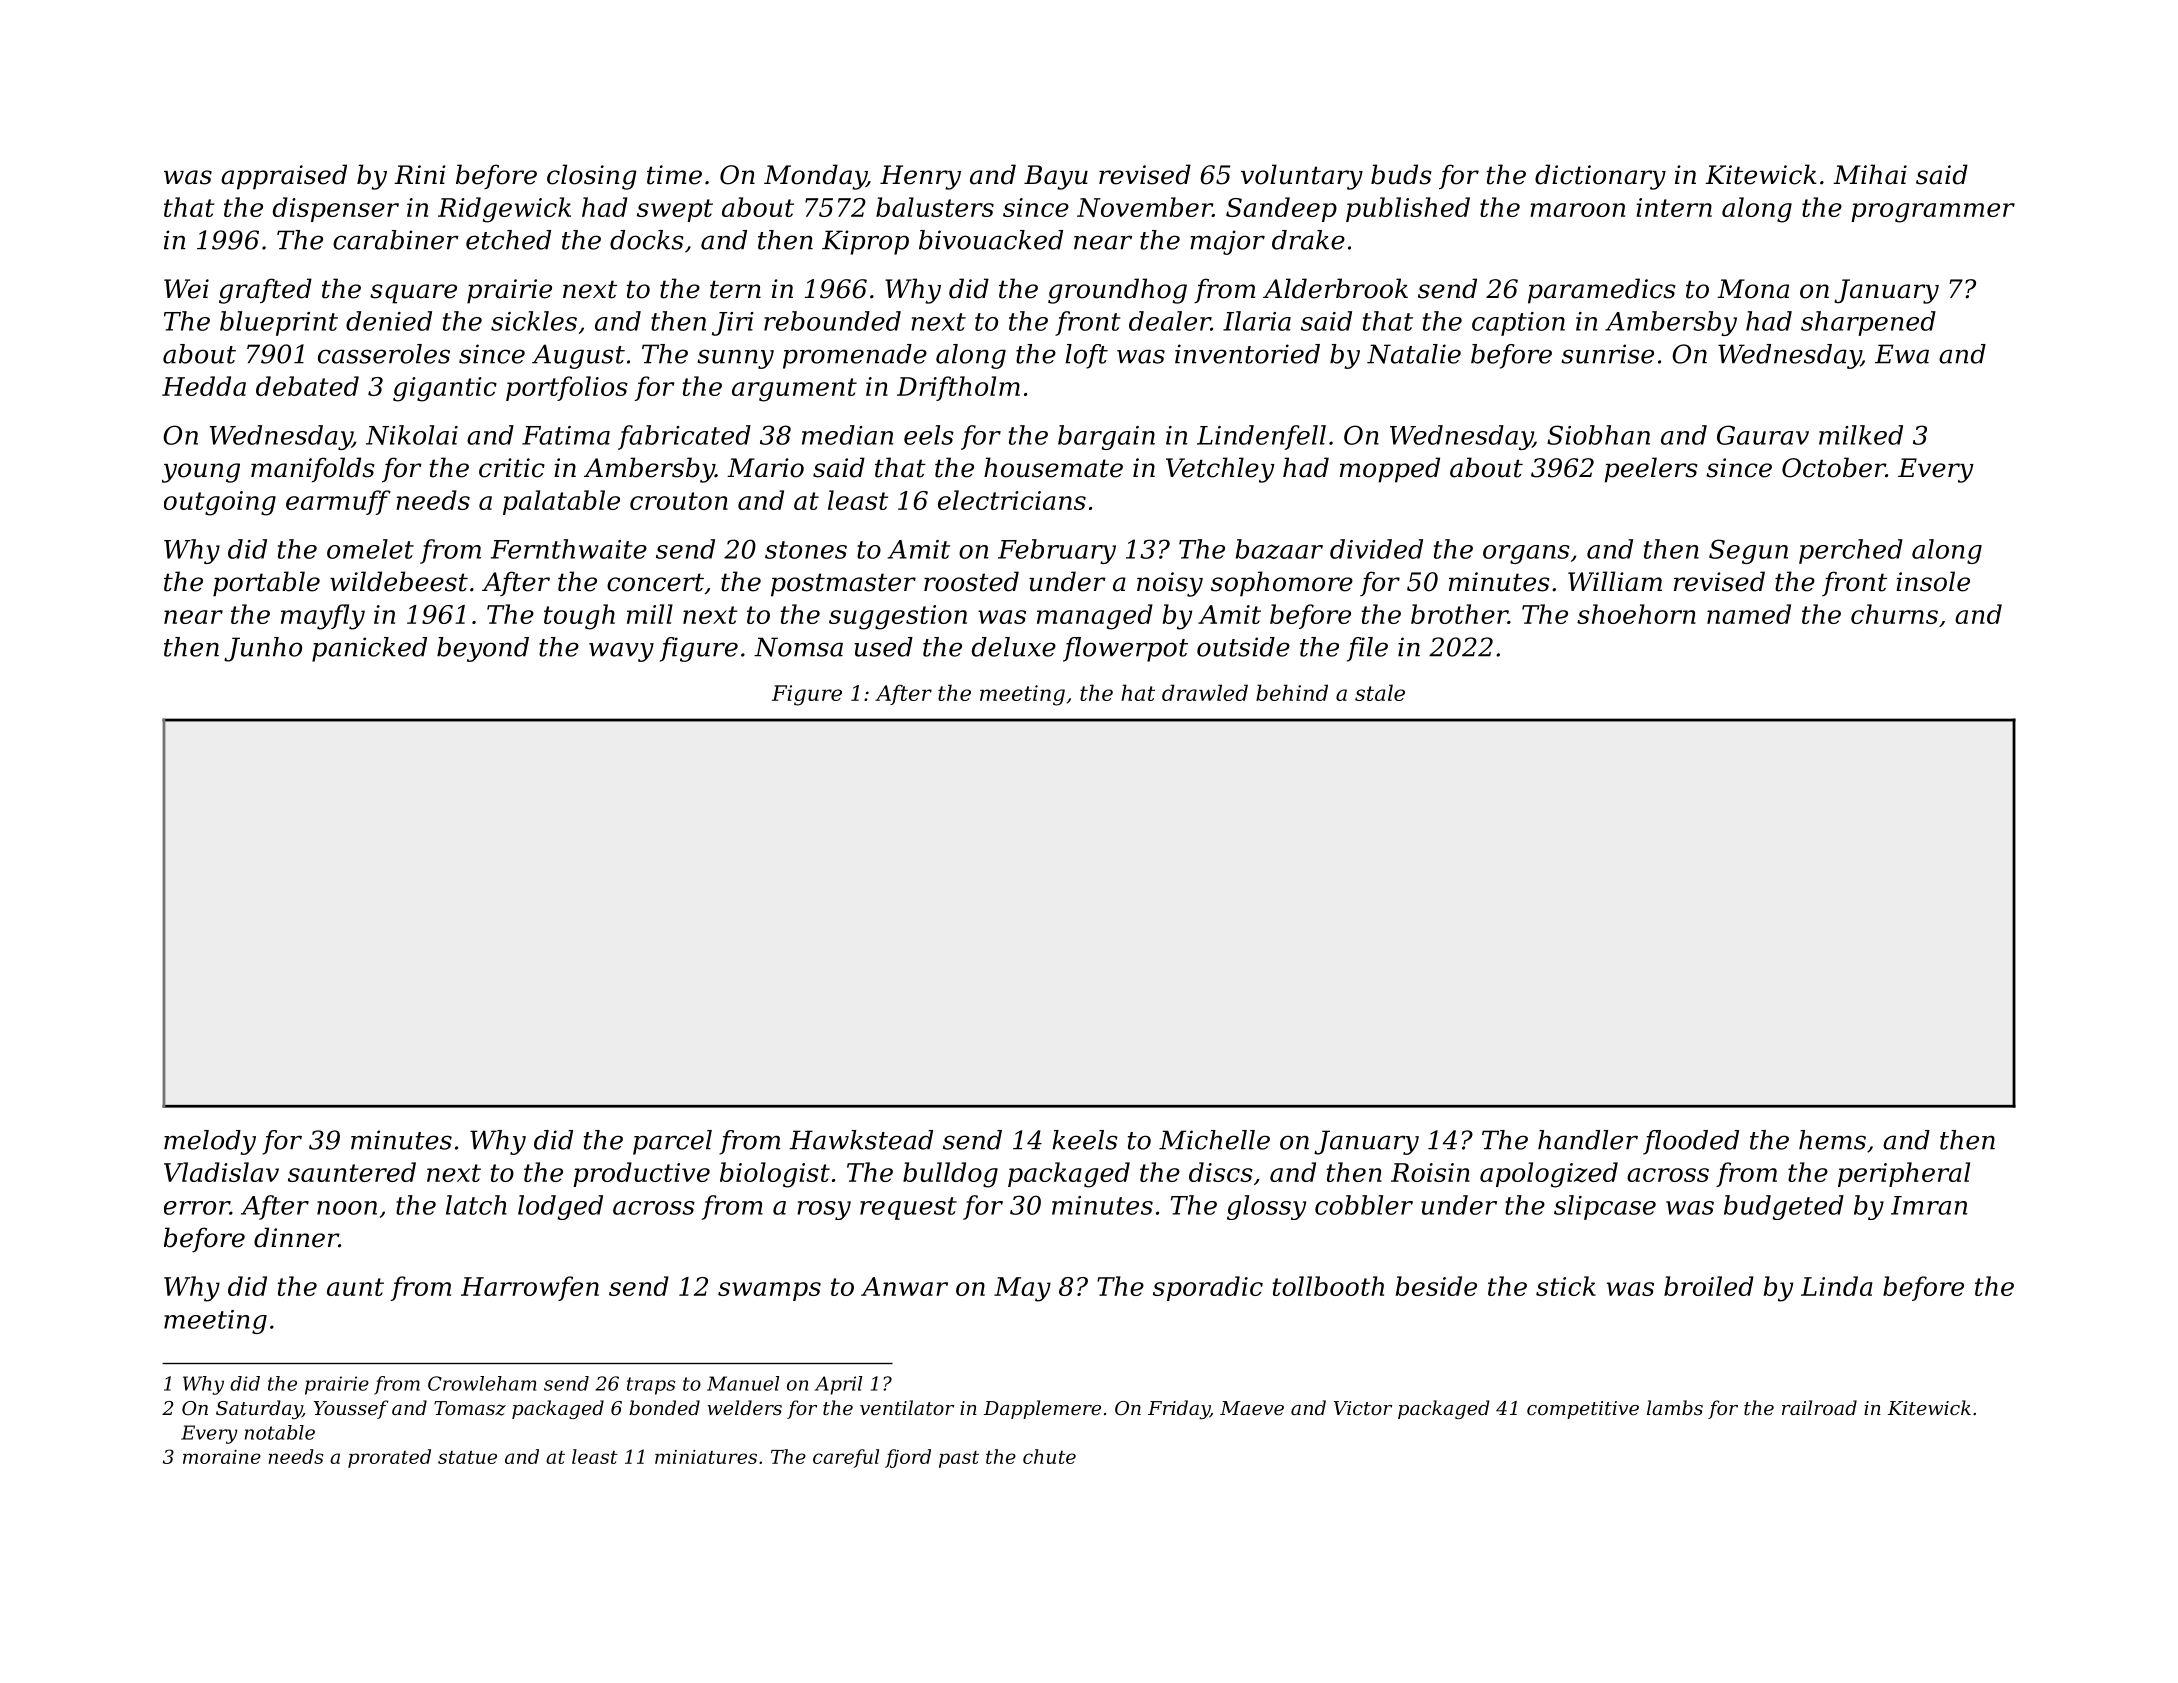 The width and height of the document is (2178, 1683). What do you see at coordinates (280, 1432) in the document?
I see `notable` at bounding box center [280, 1432].
